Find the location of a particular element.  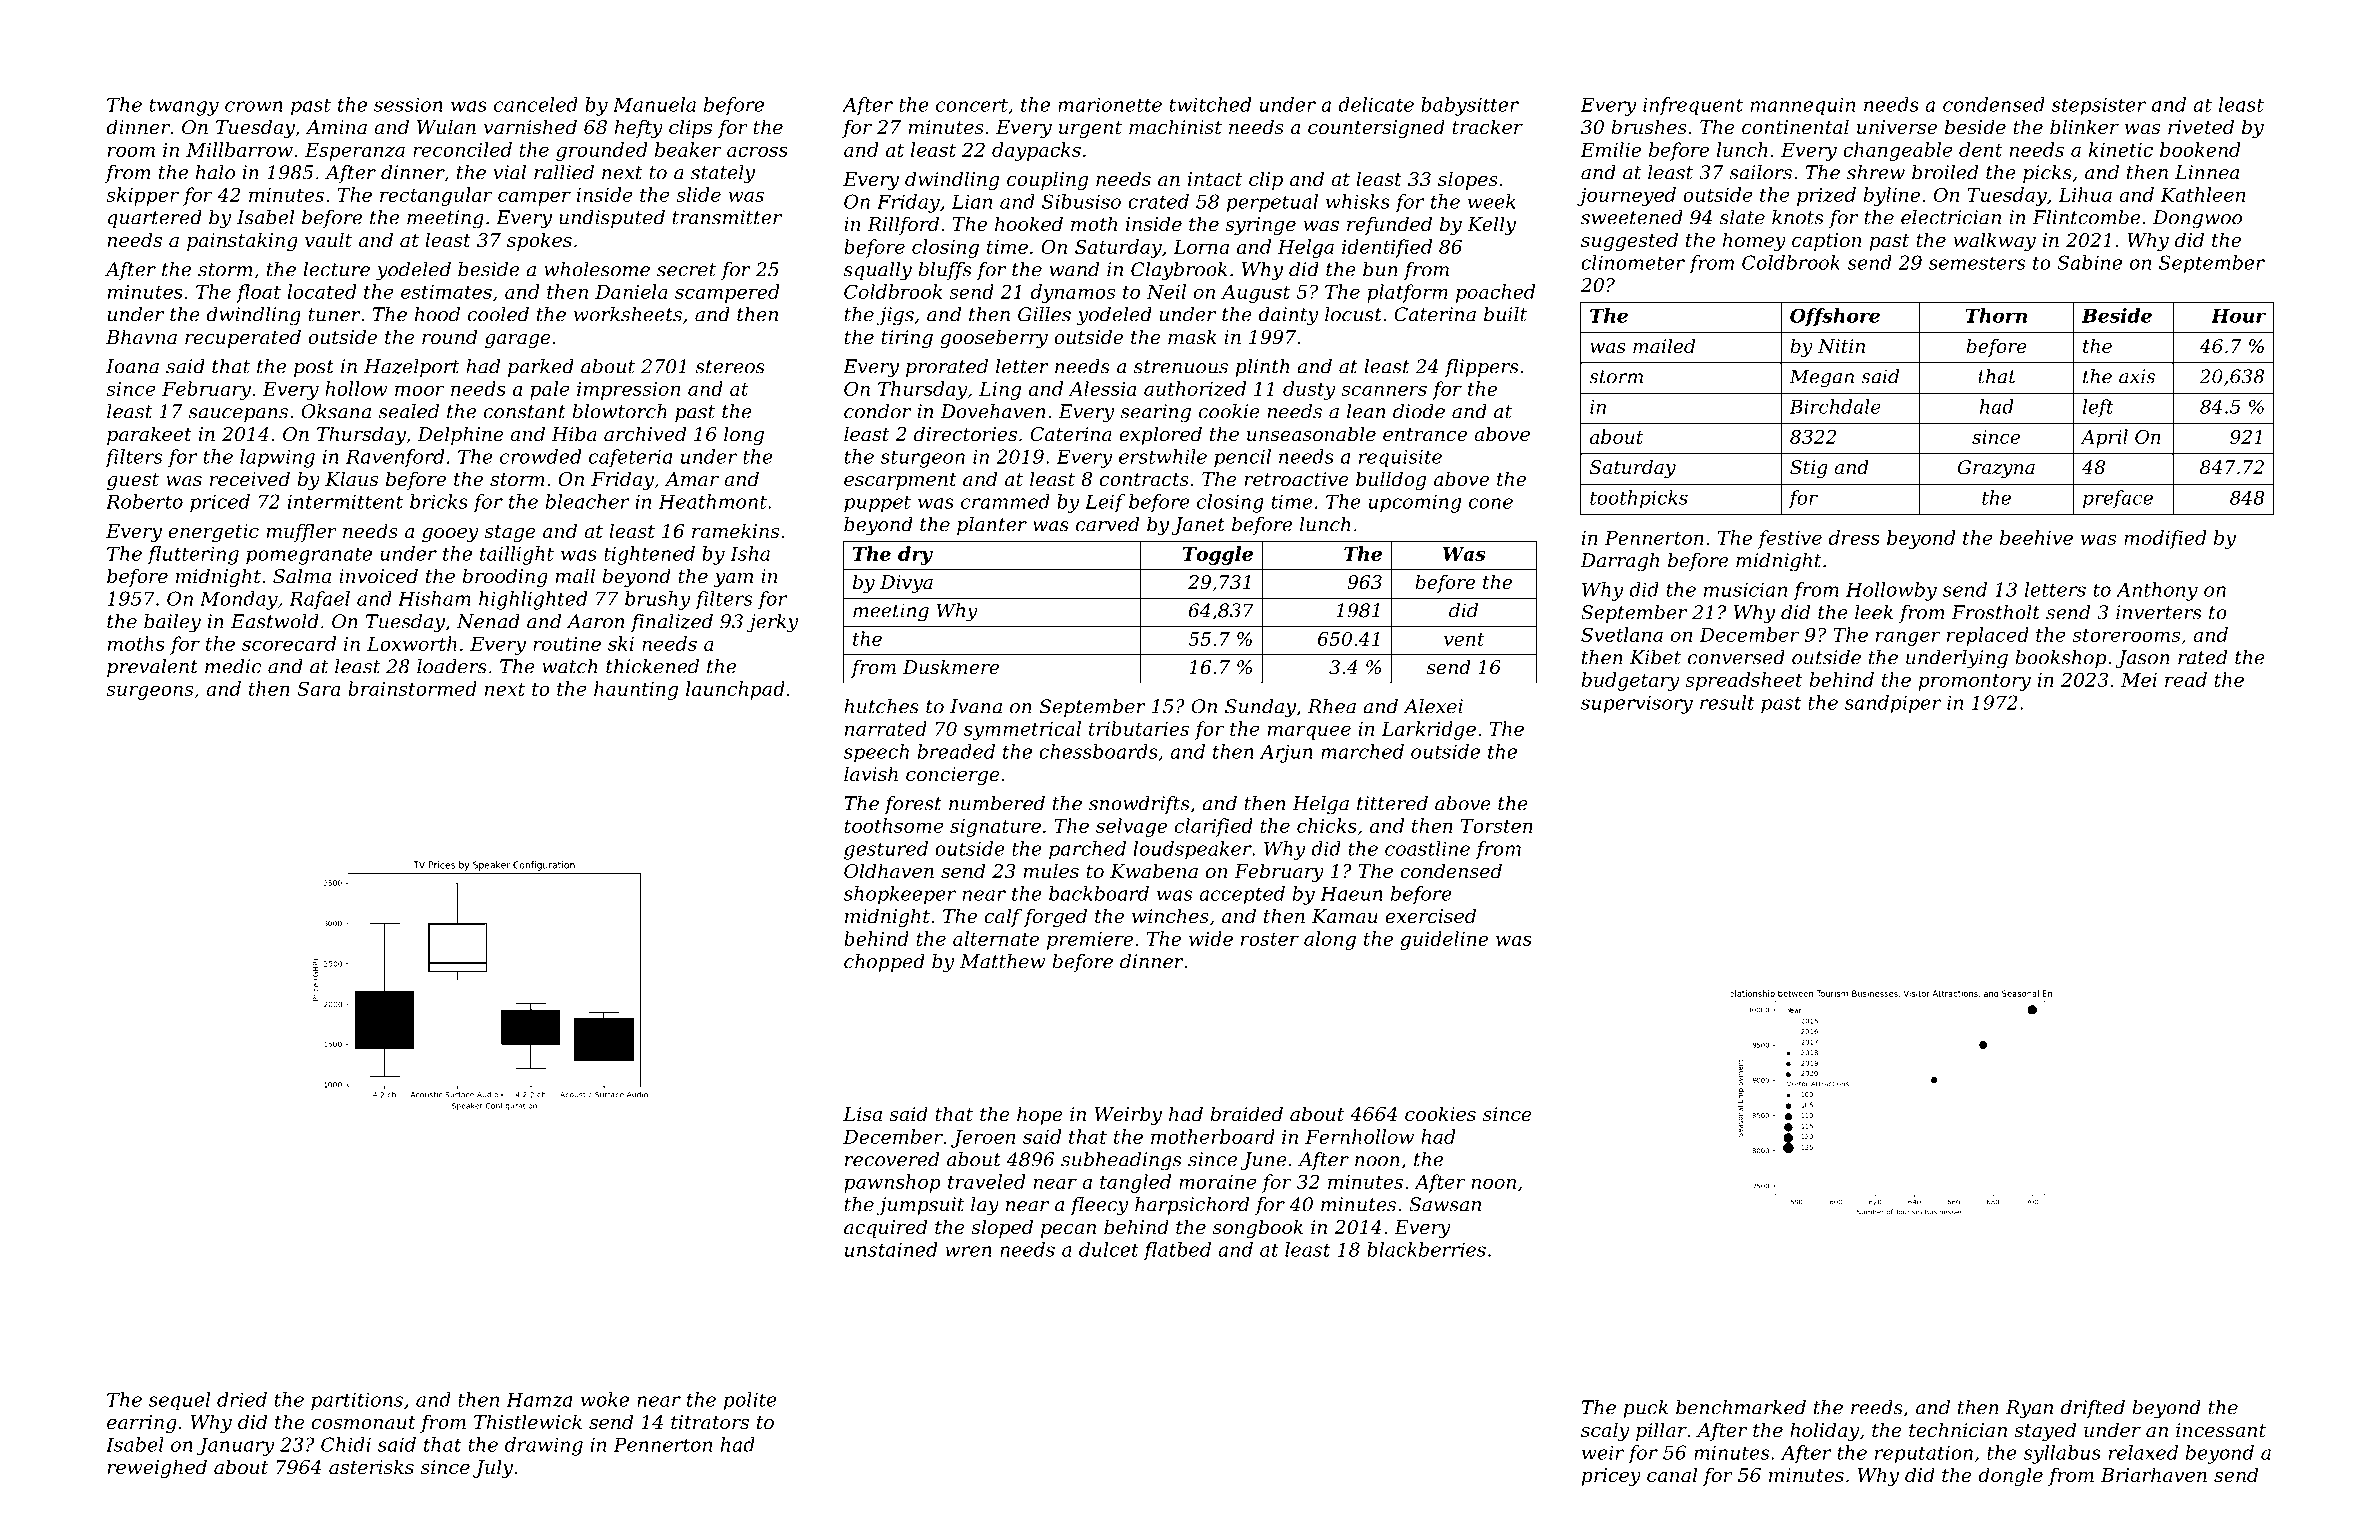

blackberries is located at coordinates (1426, 1249).
